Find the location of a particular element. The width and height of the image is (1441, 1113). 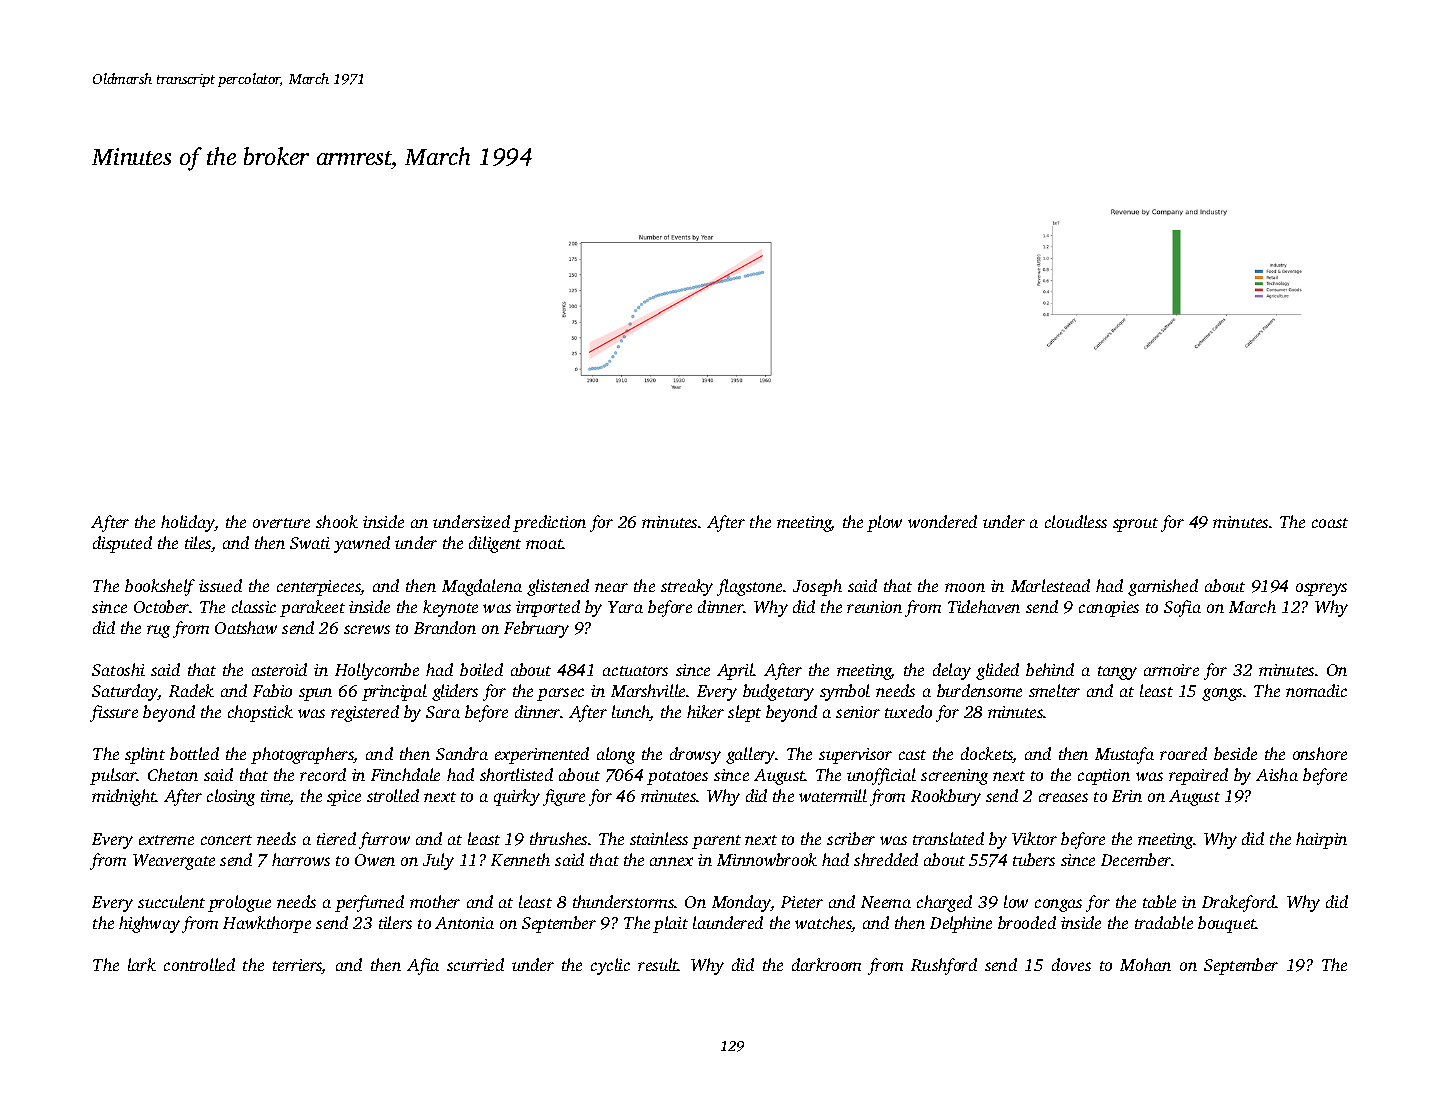

along is located at coordinates (616, 755).
